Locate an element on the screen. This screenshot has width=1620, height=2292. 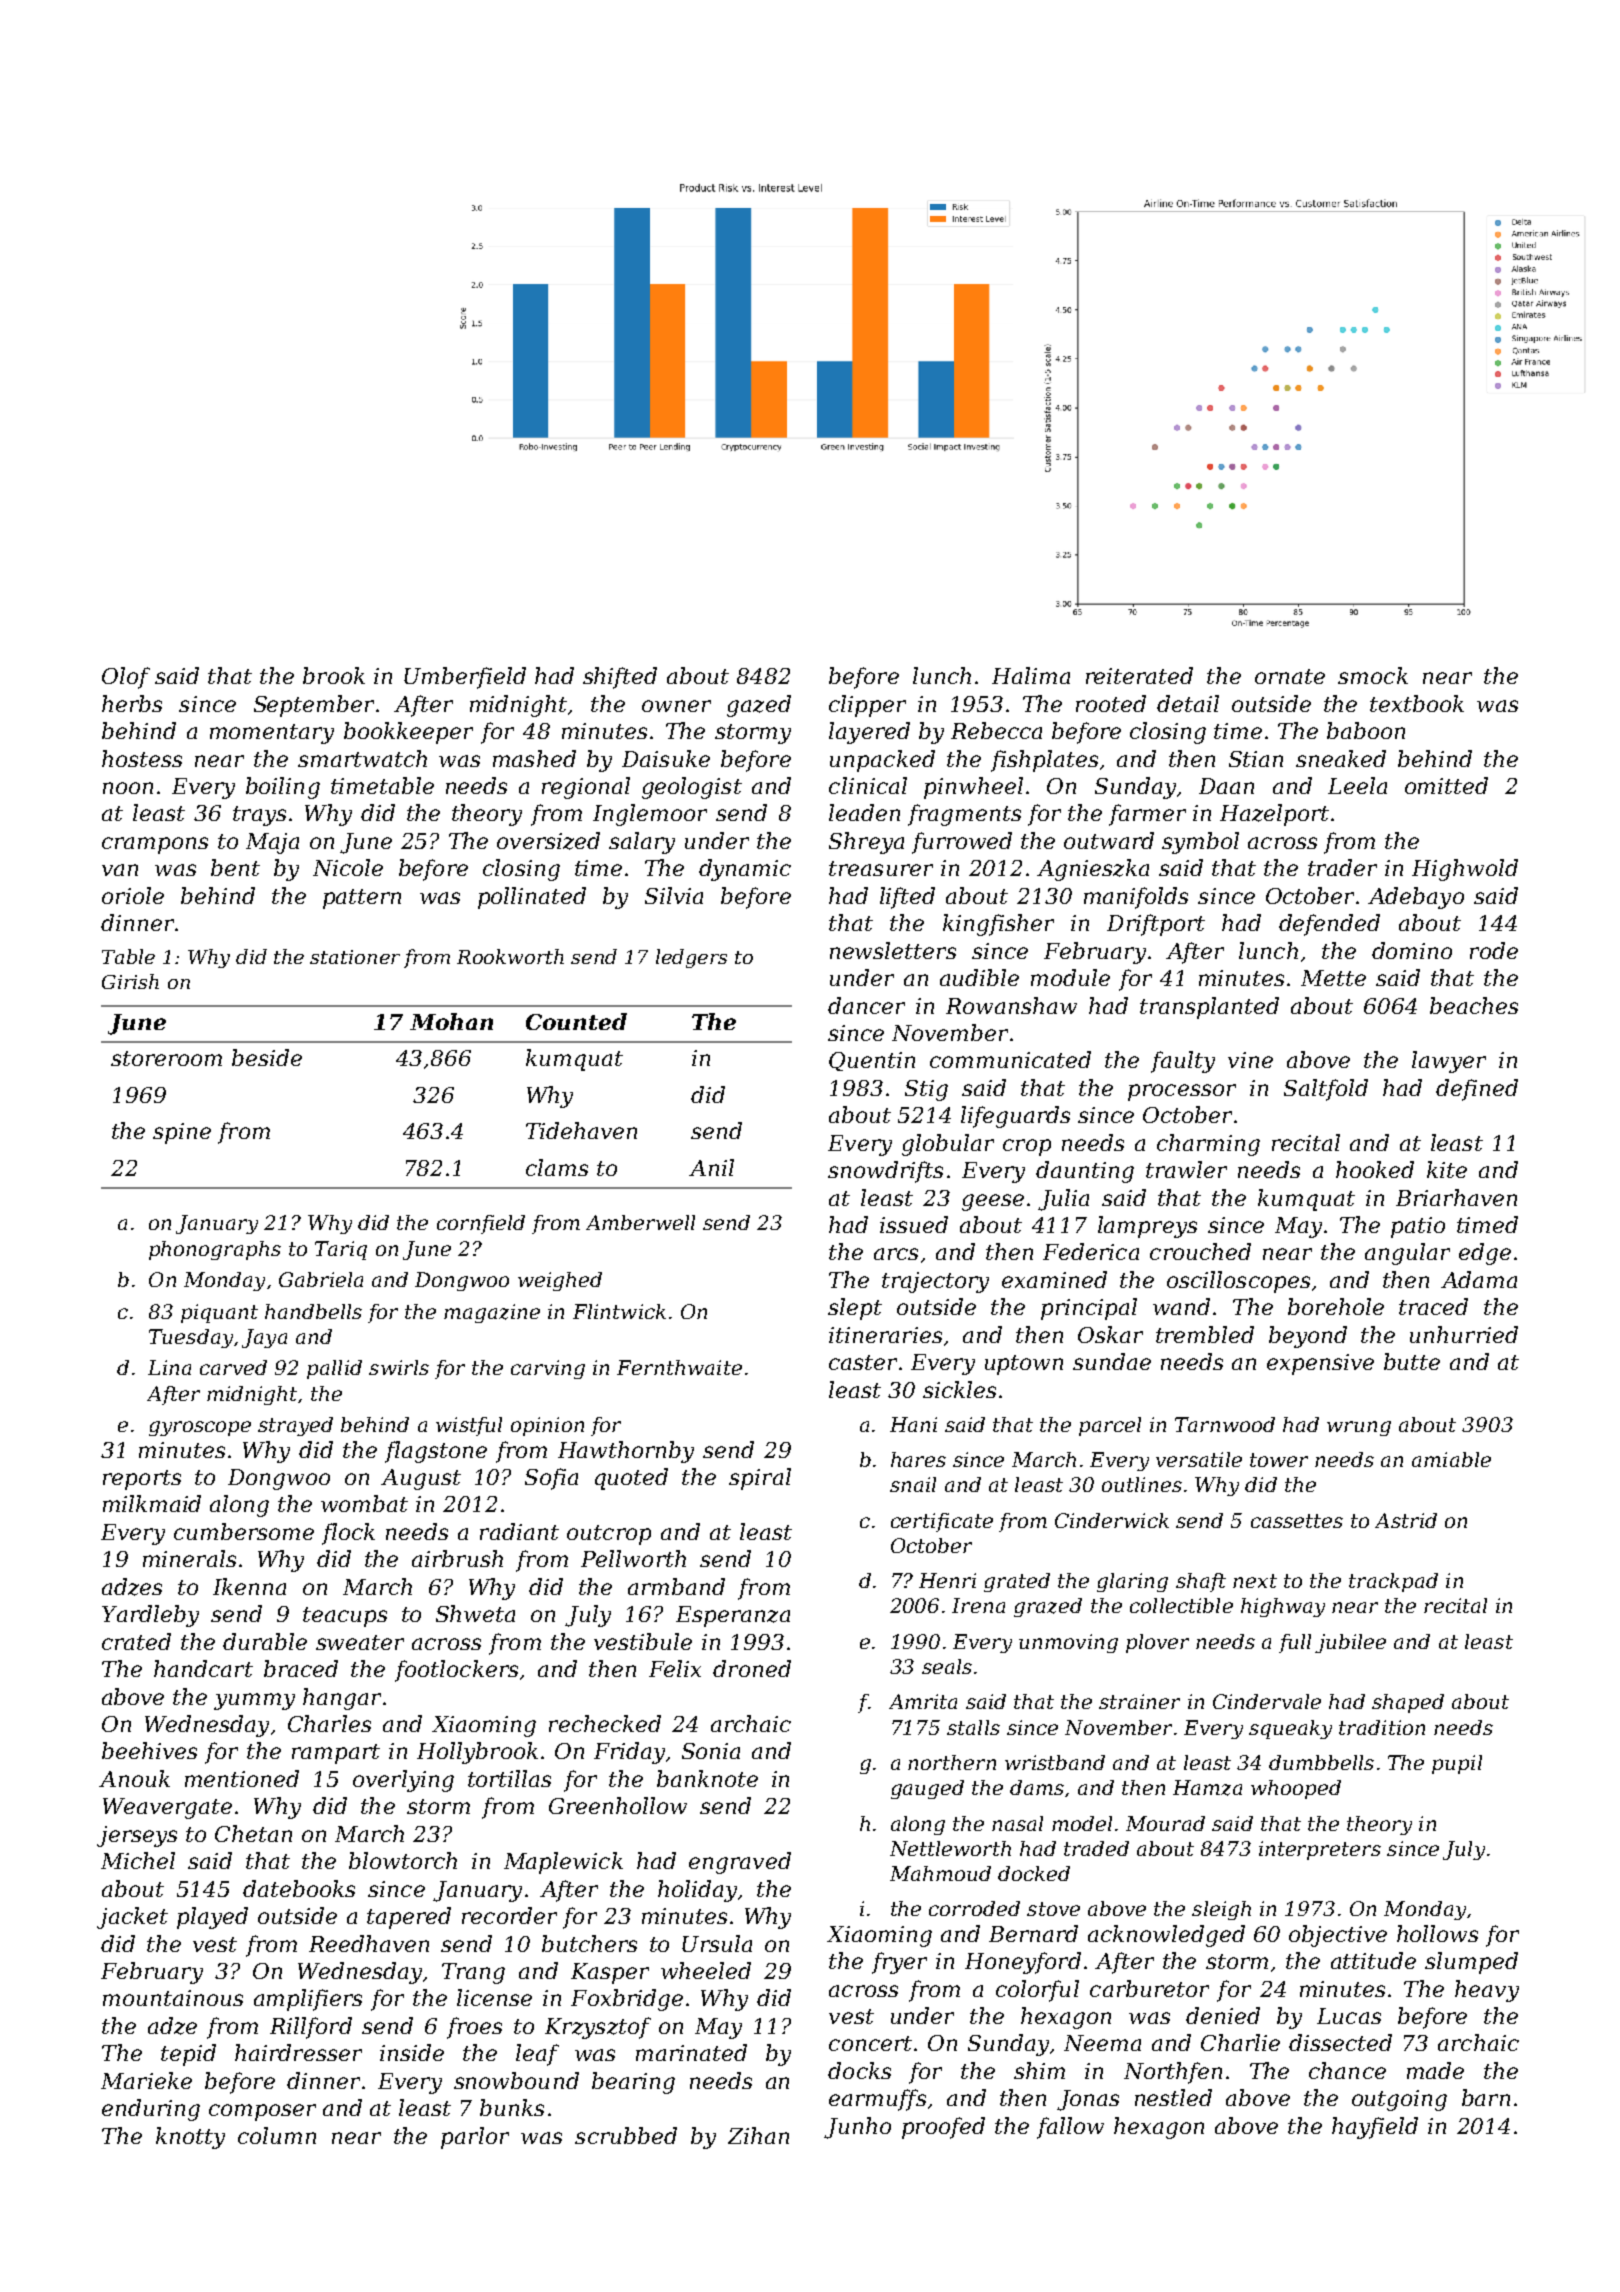
regional is located at coordinates (586, 788).
